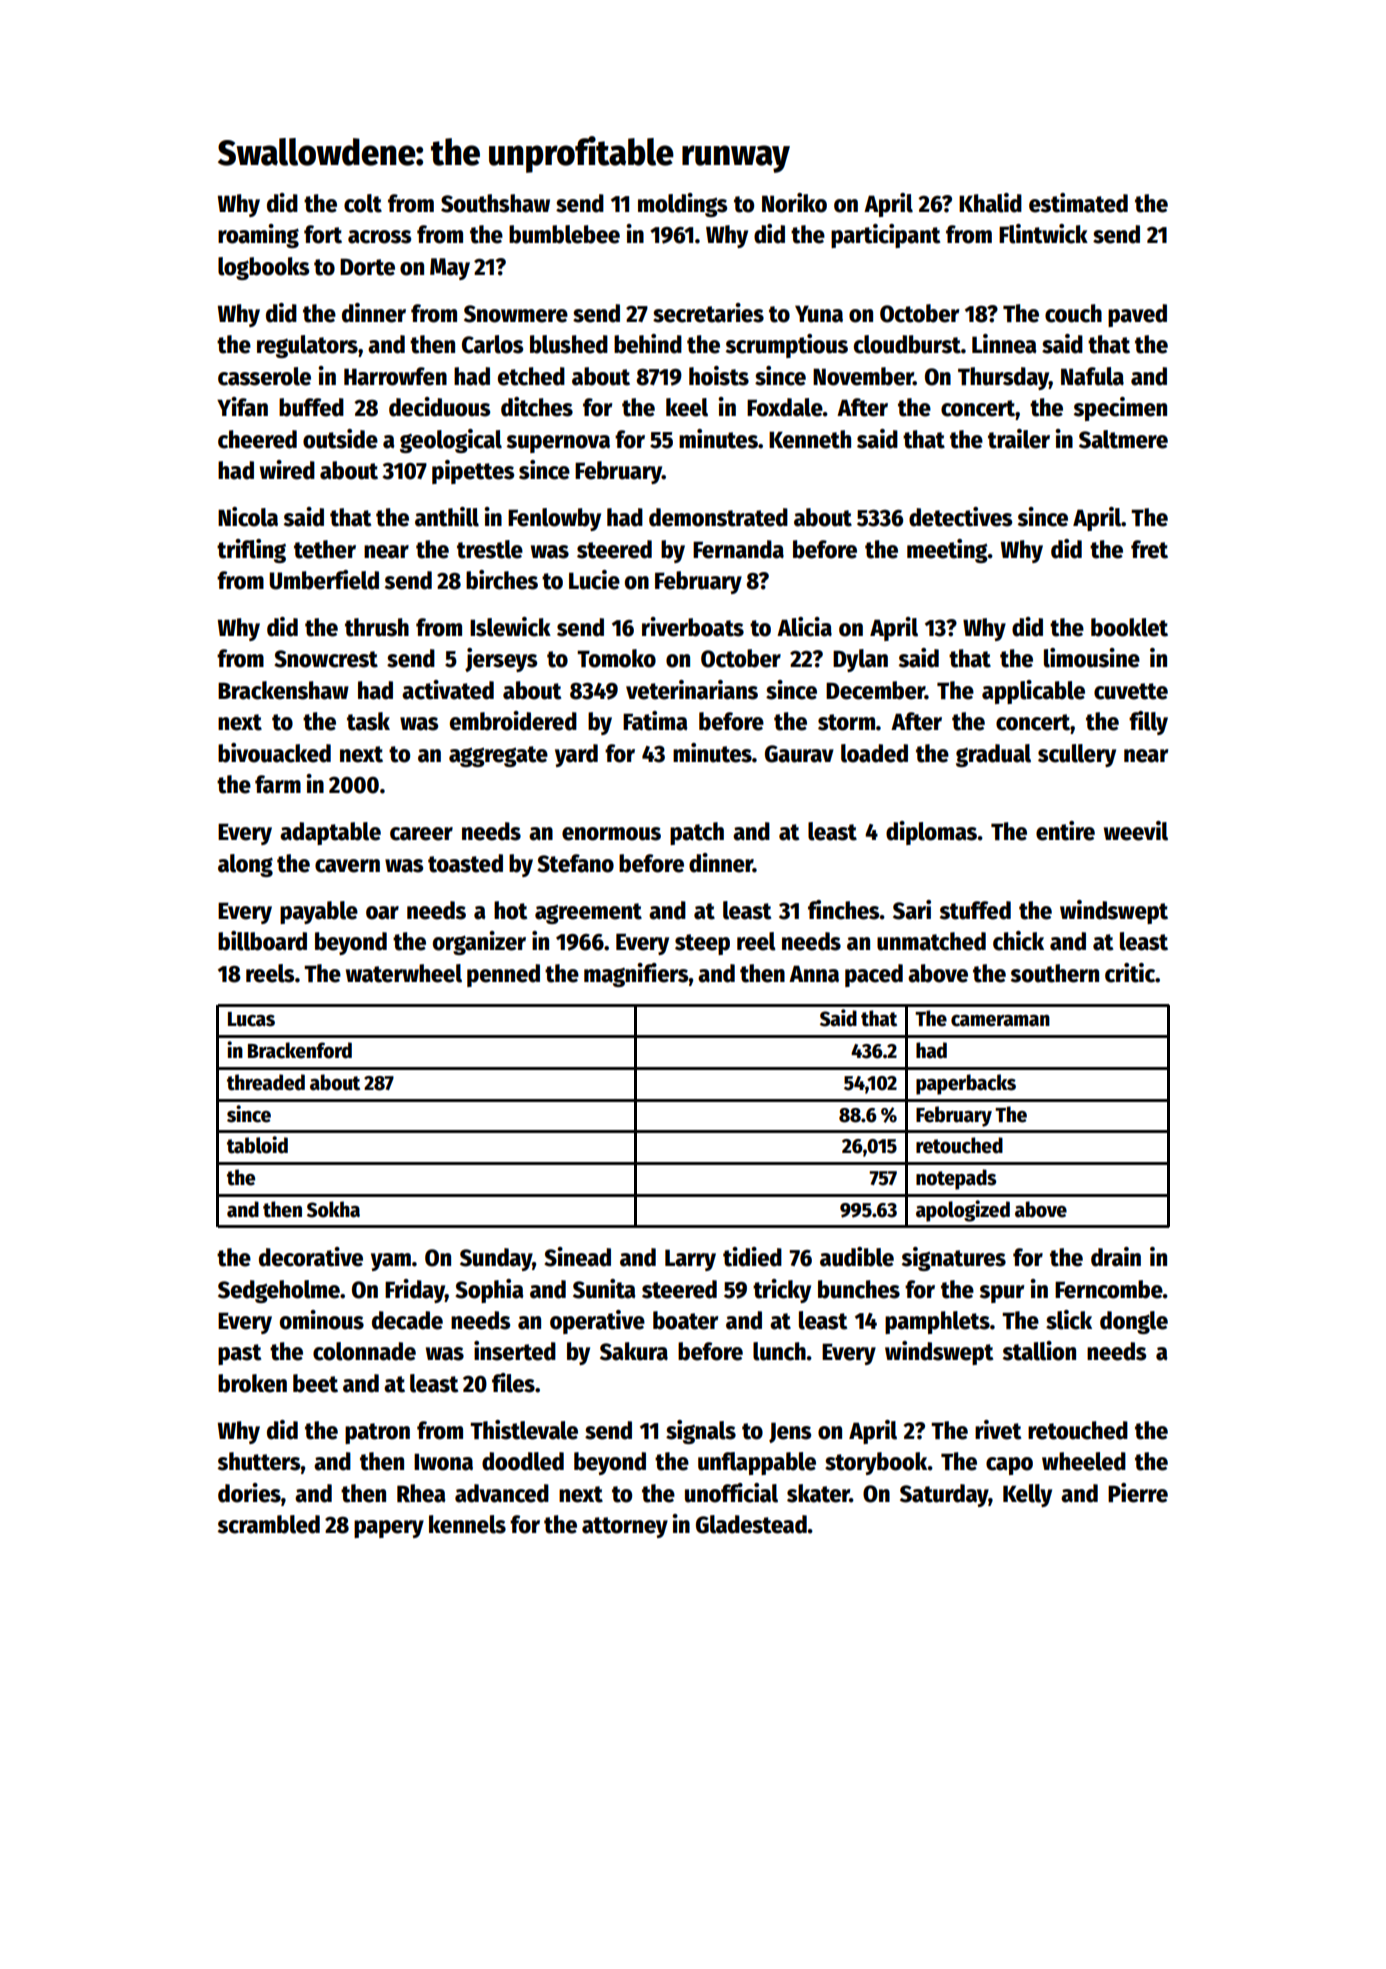  I want to click on Sunday, so click(496, 1259).
